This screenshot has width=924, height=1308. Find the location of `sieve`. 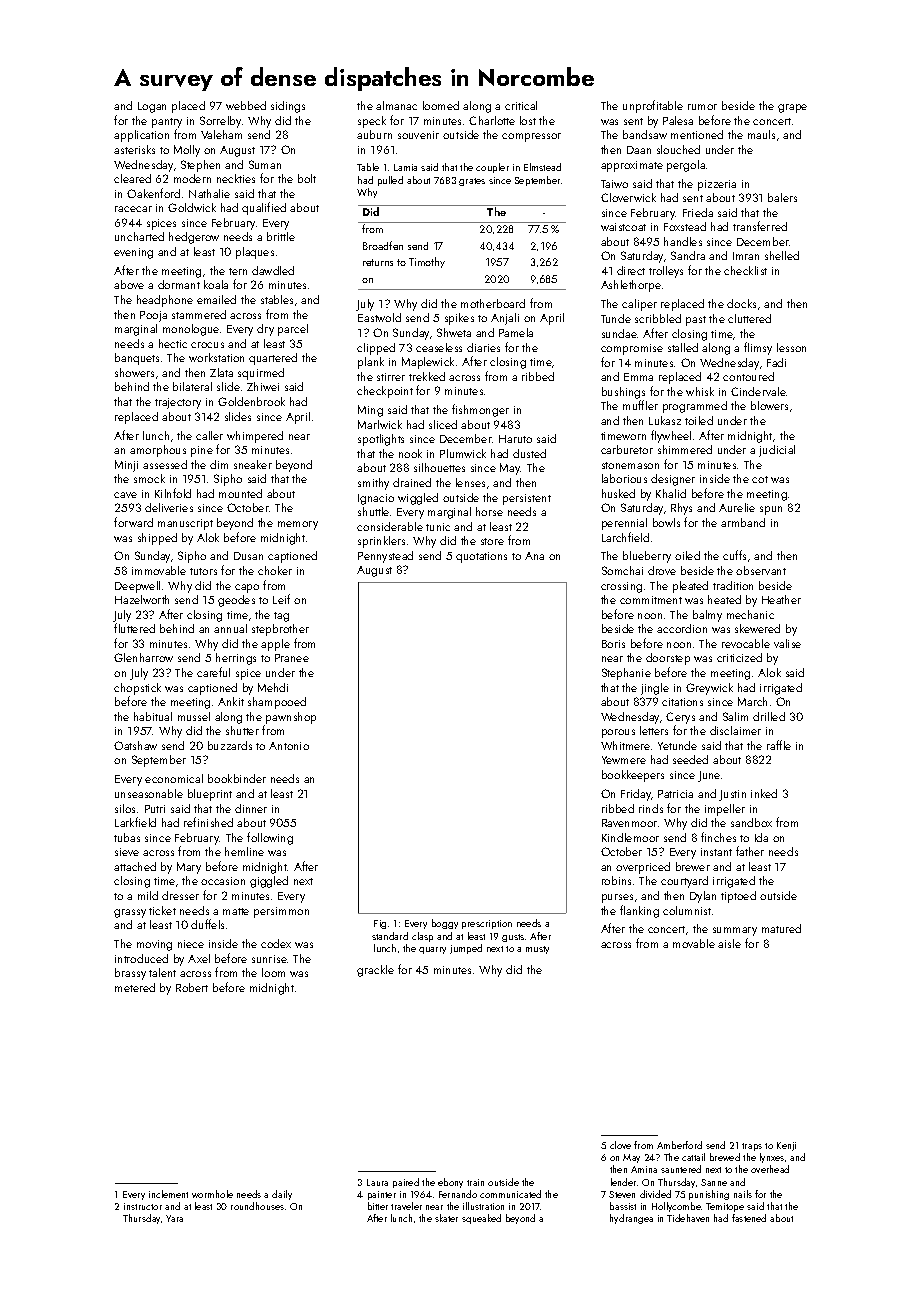

sieve is located at coordinates (127, 852).
